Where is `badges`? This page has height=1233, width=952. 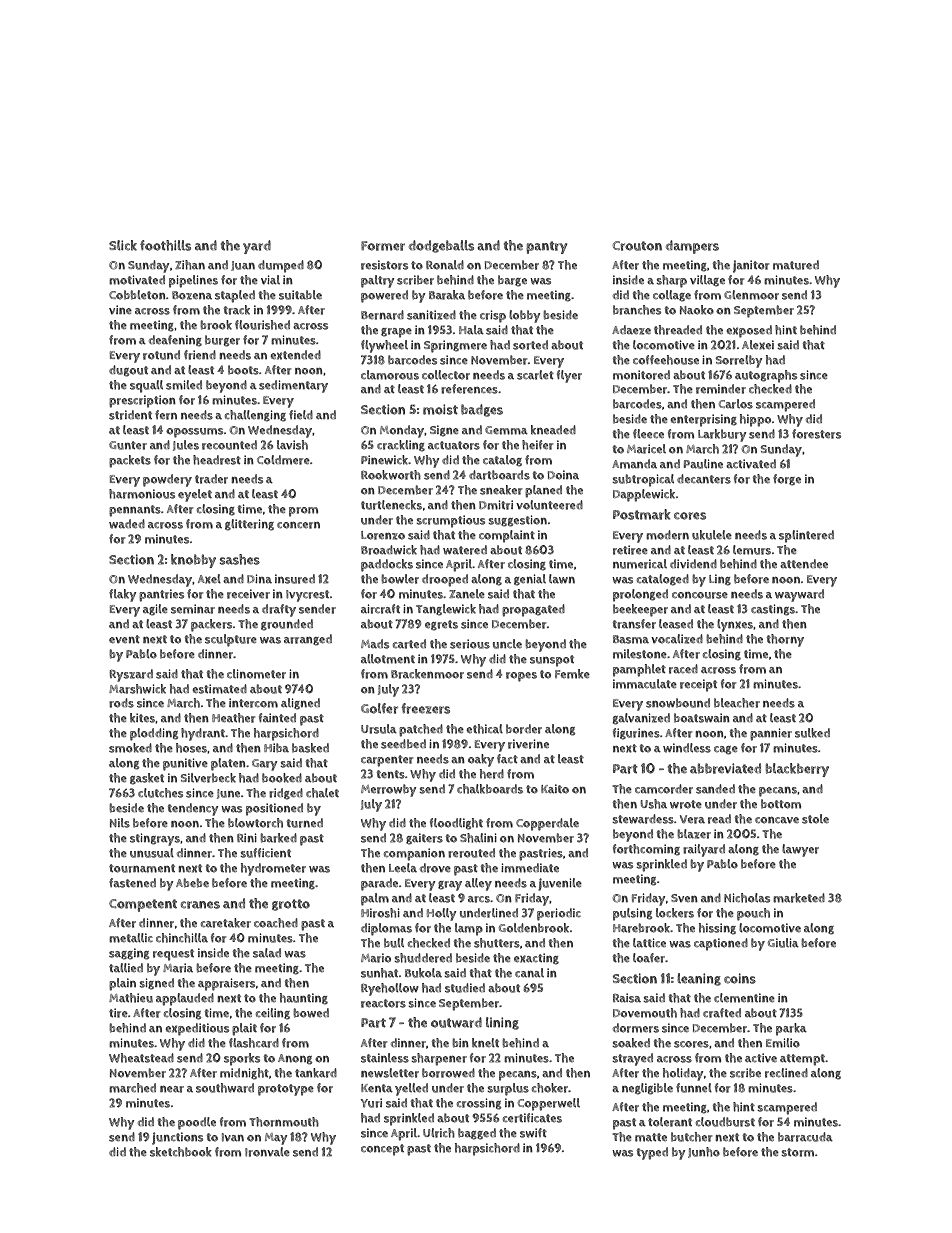
badges is located at coordinates (482, 410).
